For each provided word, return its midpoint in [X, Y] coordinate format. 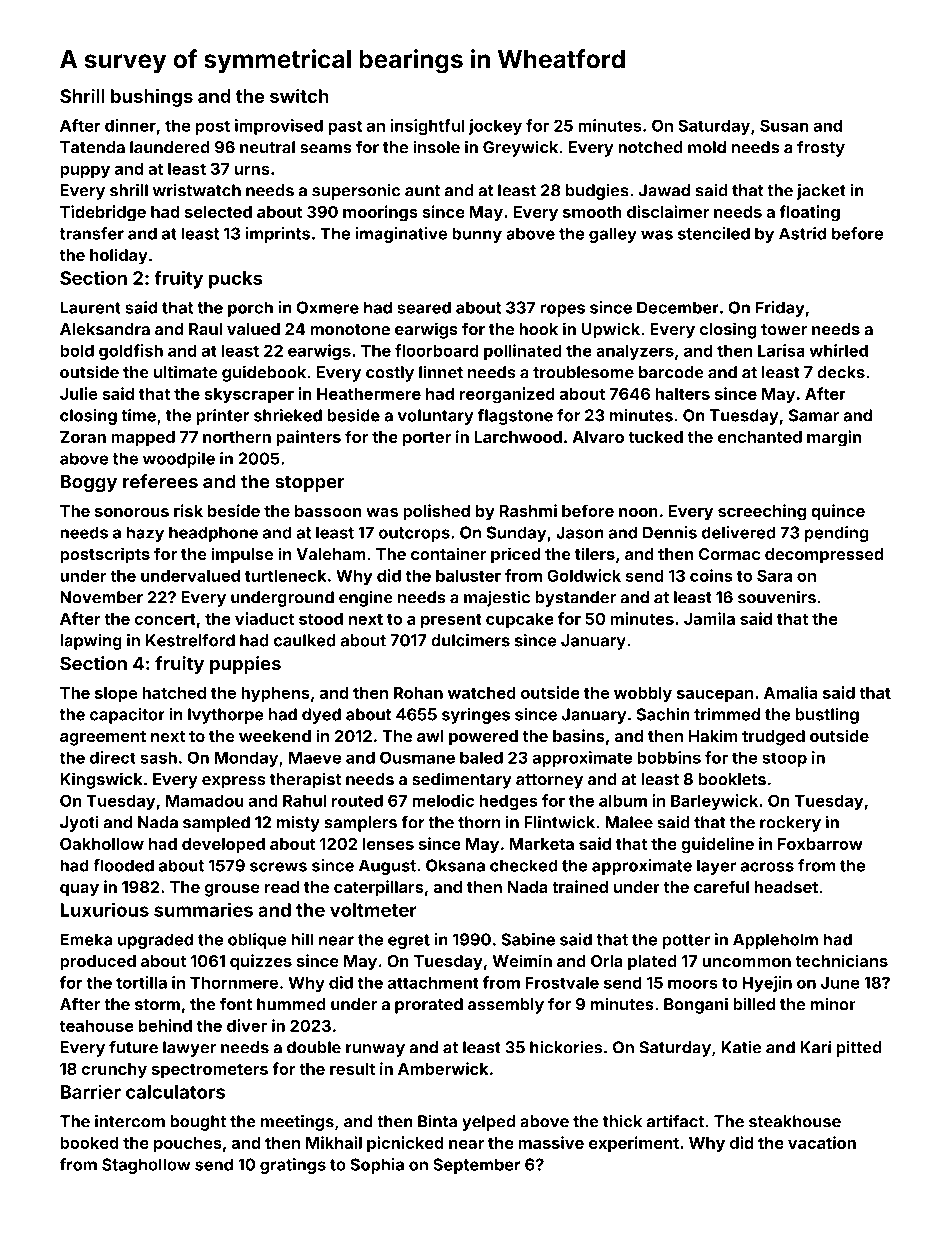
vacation [822, 1142]
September [477, 1166]
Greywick [520, 148]
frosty [821, 148]
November [101, 597]
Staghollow [146, 1166]
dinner [130, 125]
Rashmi [528, 510]
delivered [738, 532]
